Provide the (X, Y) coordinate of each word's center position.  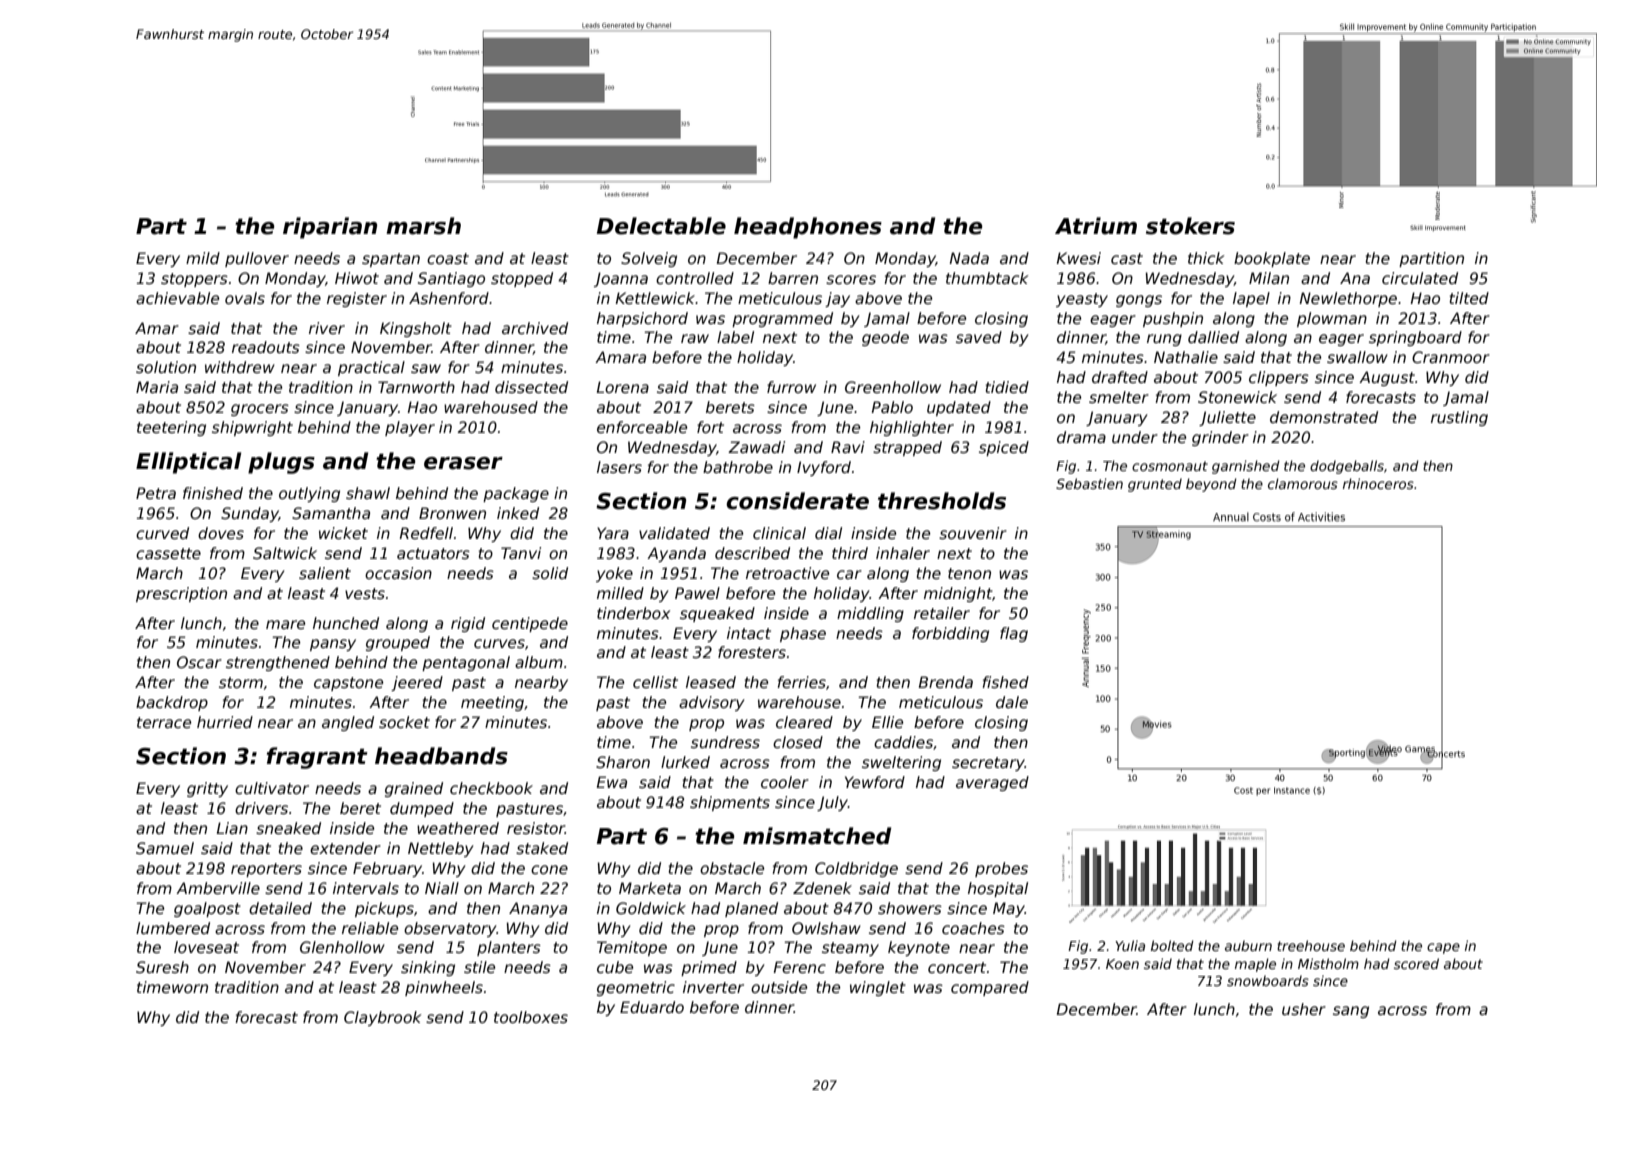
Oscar (199, 662)
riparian (330, 228)
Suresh (162, 967)
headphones (808, 228)
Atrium (1096, 226)
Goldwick (651, 908)
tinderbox (633, 613)
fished (1005, 682)
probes (1001, 869)
